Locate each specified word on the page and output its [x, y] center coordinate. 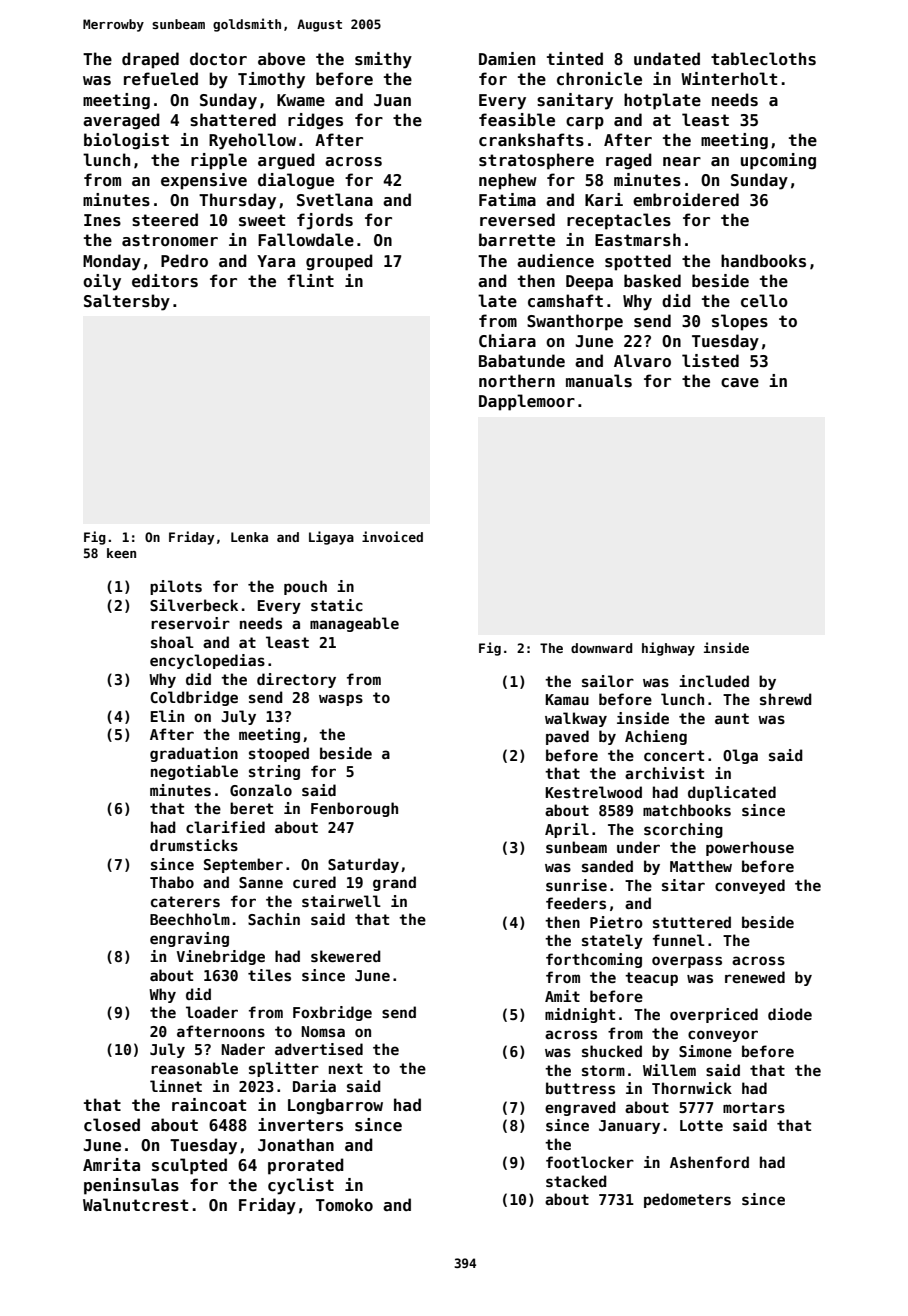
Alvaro [642, 360]
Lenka [249, 537]
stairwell [341, 901]
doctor [218, 59]
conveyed [750, 886]
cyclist [301, 1186]
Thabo [172, 882]
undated [667, 58]
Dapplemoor [527, 402]
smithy [383, 60]
